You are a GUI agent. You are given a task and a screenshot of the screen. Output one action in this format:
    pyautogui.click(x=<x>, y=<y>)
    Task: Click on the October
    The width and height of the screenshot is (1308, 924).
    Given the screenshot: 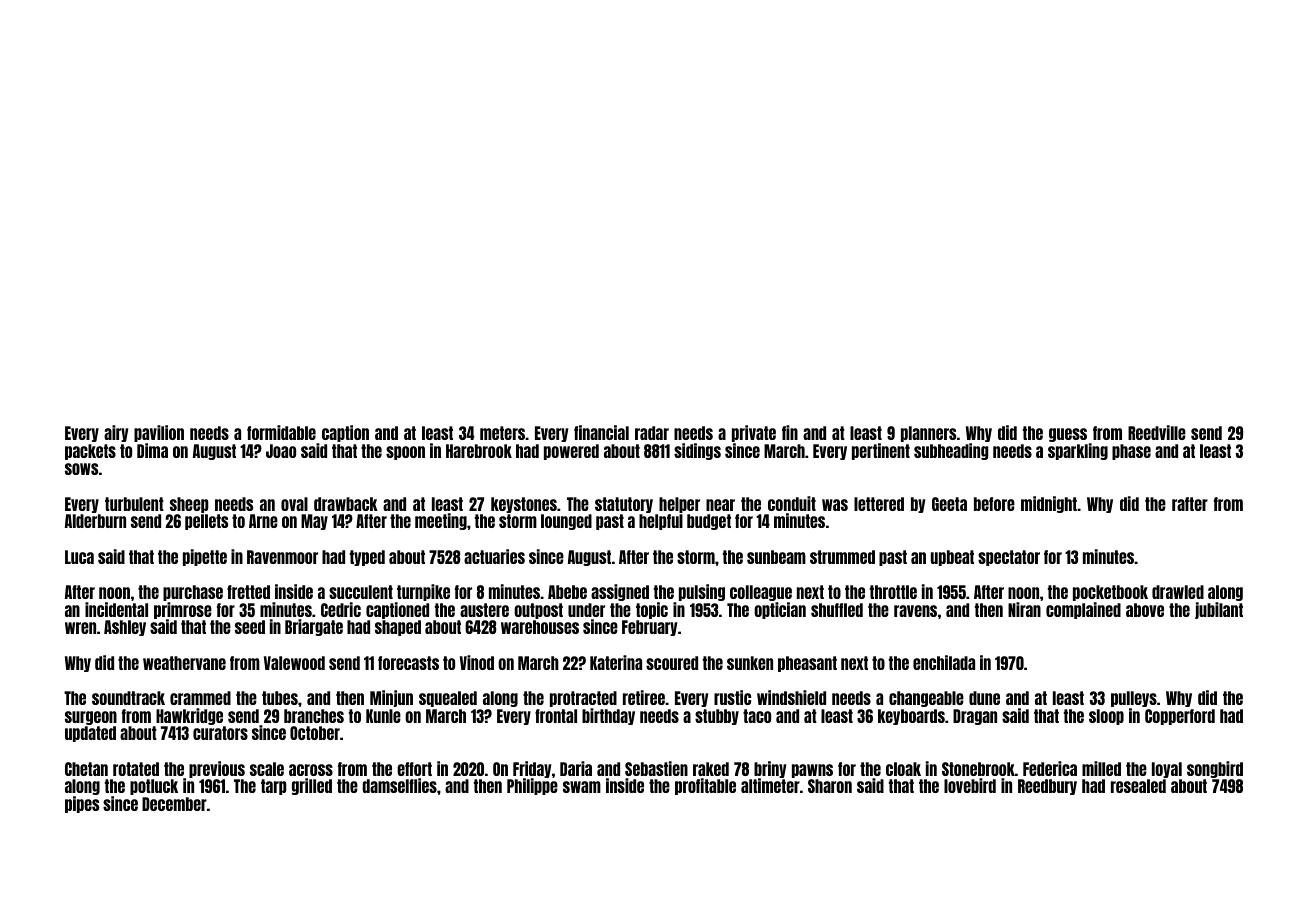 What is the action you would take?
    pyautogui.click(x=315, y=733)
